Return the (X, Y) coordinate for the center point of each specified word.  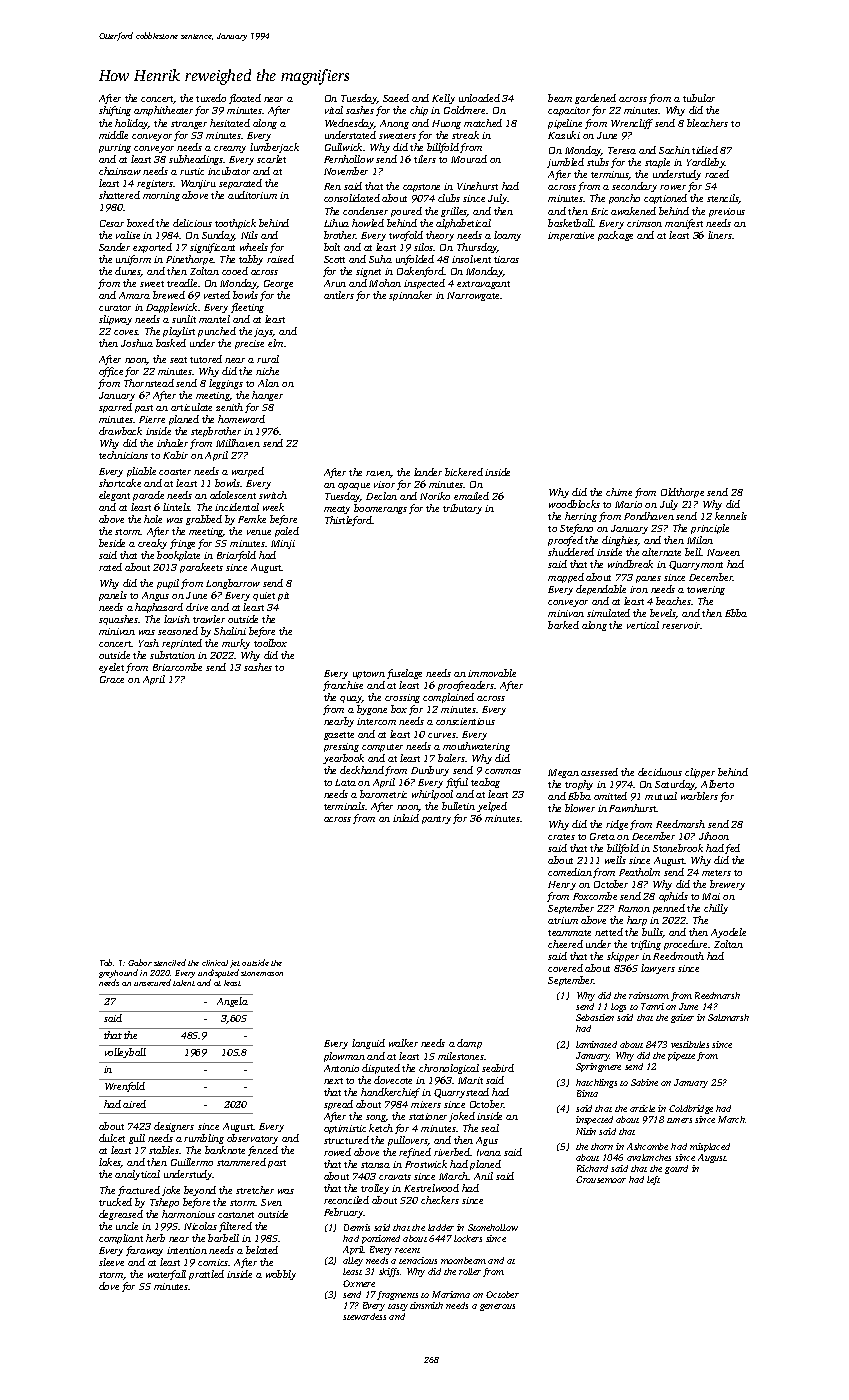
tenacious (418, 1260)
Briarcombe (177, 667)
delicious (192, 223)
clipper (700, 773)
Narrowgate (473, 296)
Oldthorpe (682, 493)
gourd (676, 1169)
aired (134, 1104)
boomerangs (380, 509)
